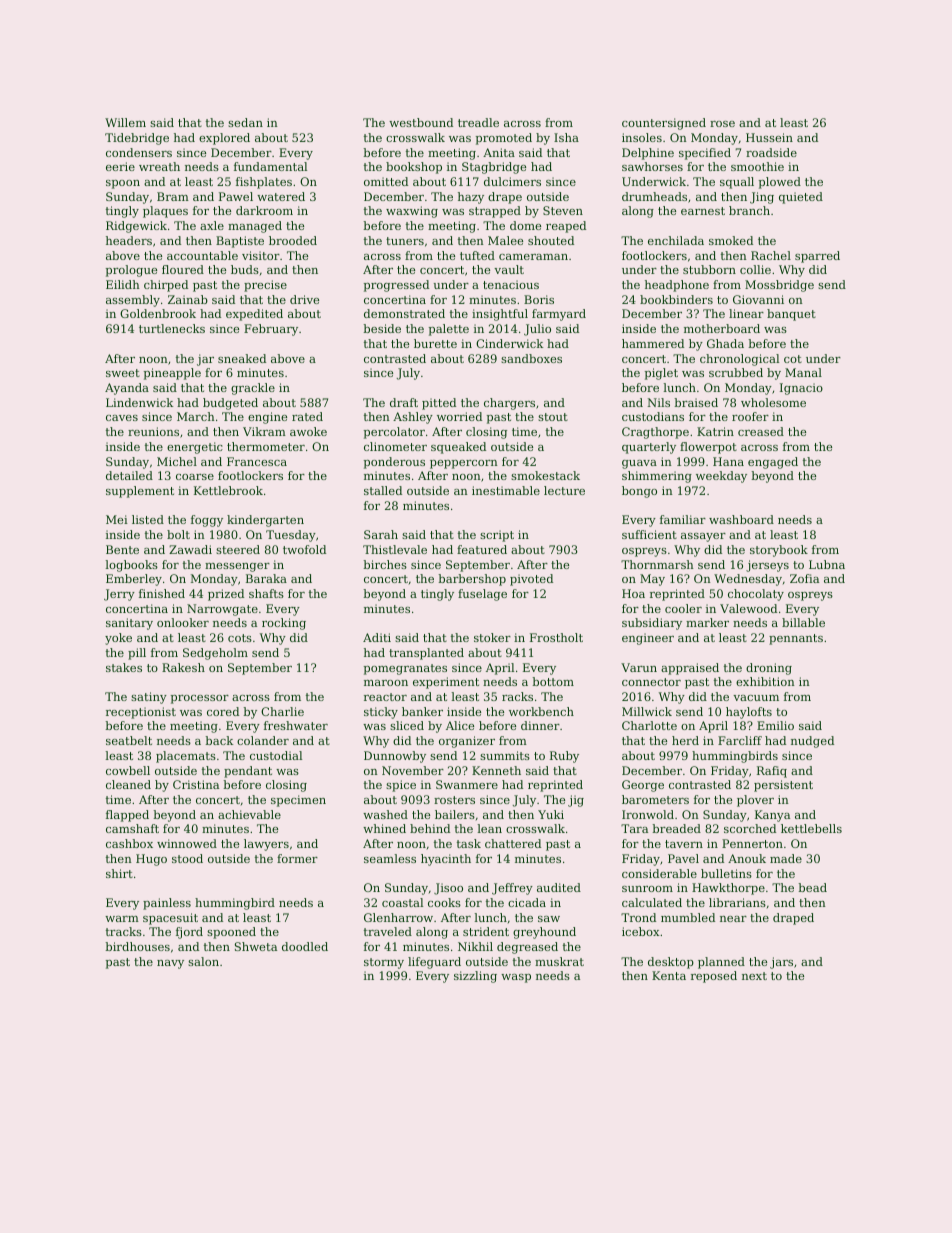 The height and width of the page is (1233, 952). What do you see at coordinates (183, 667) in the page?
I see `Rakesh` at bounding box center [183, 667].
